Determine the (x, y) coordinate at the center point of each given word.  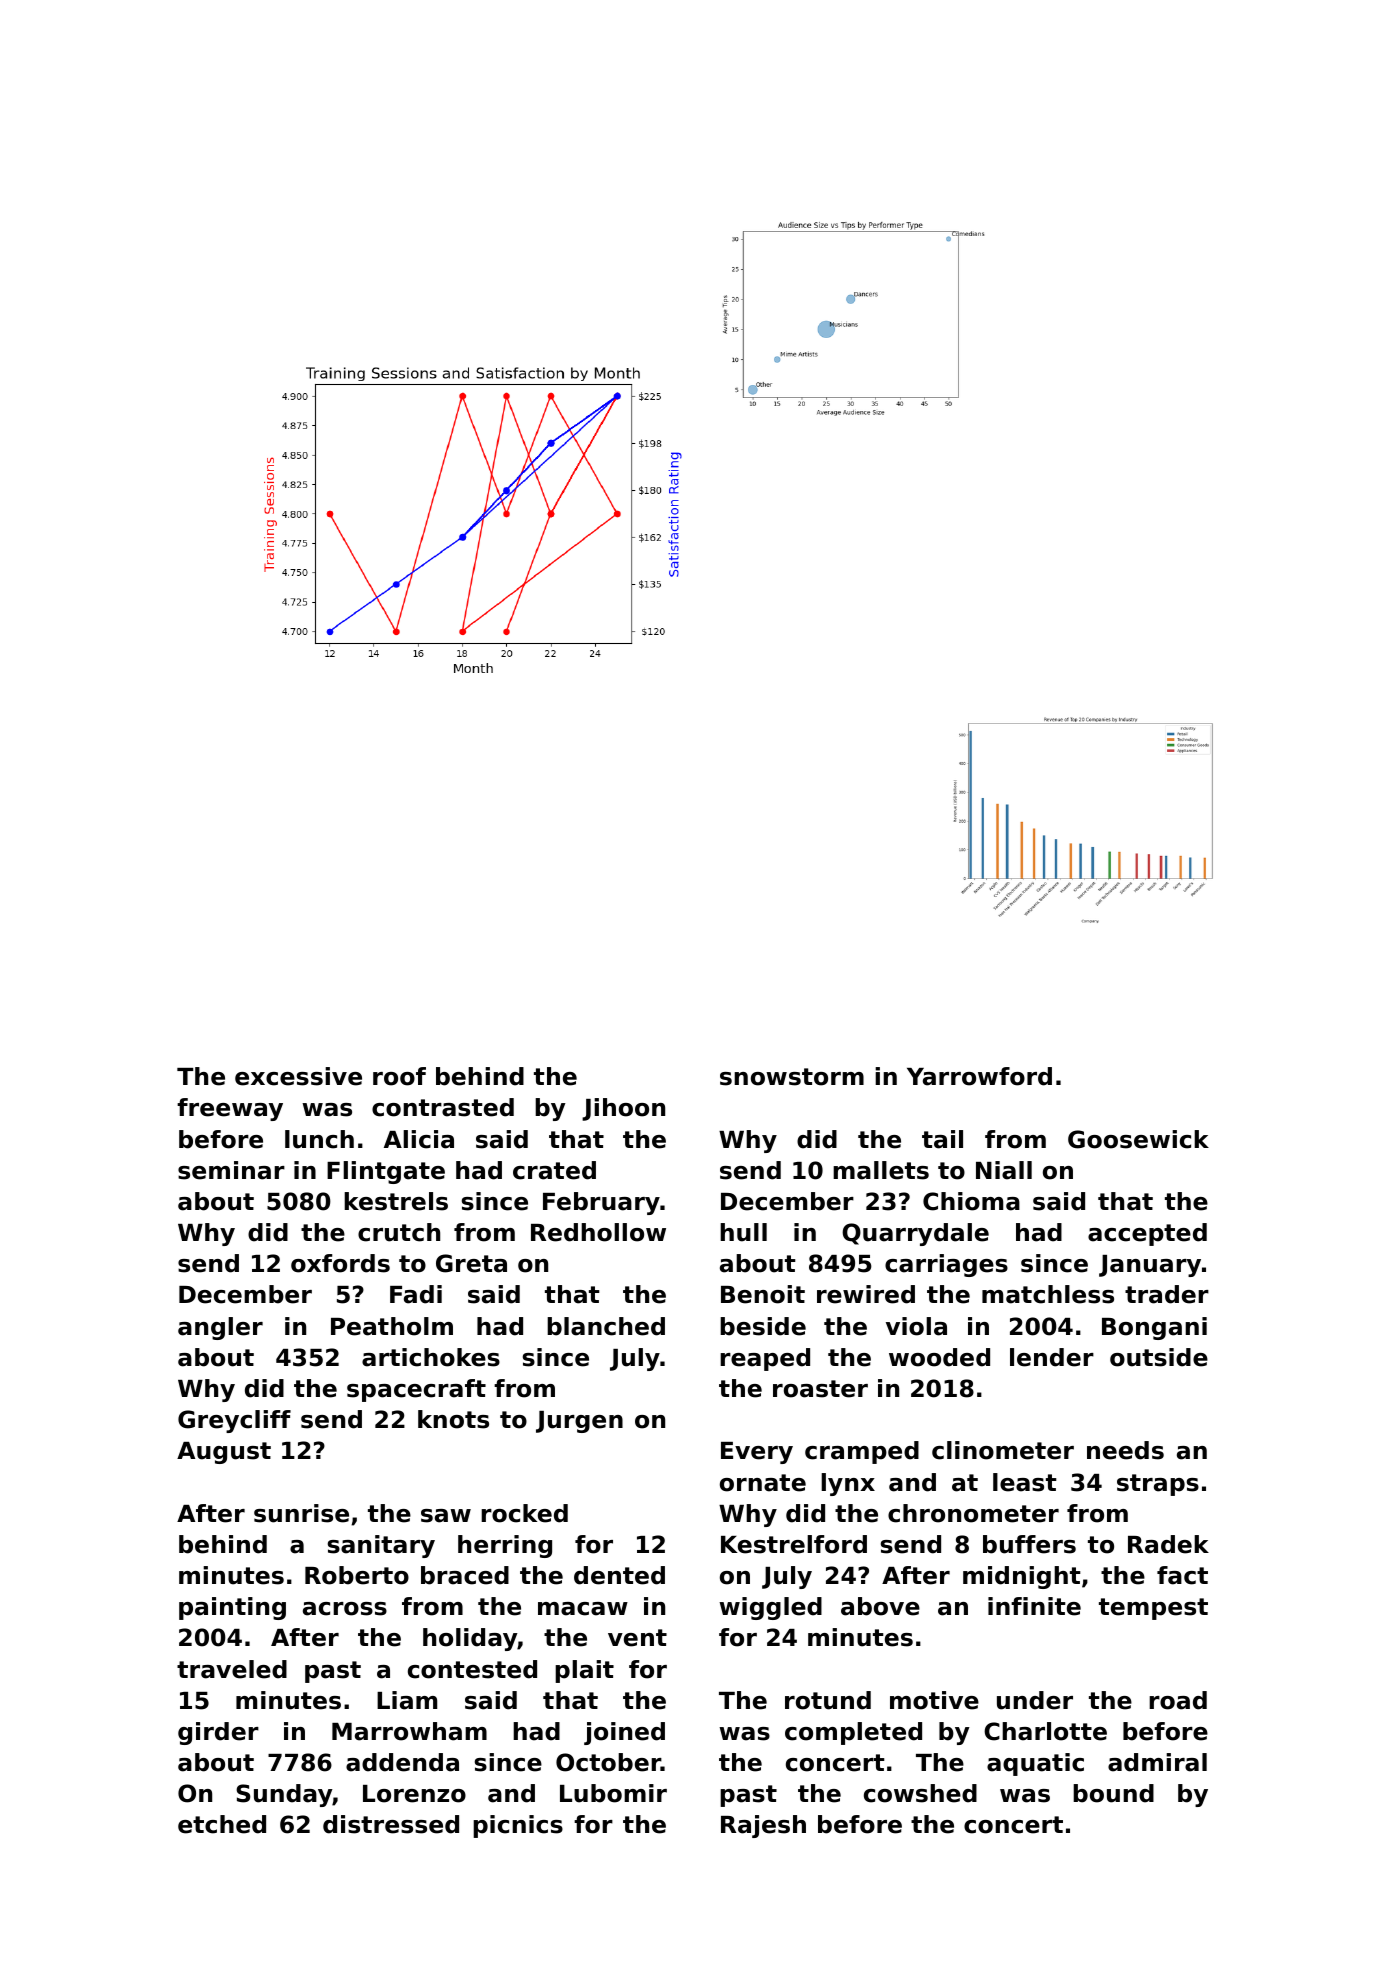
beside (763, 1326)
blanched (606, 1326)
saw (446, 1516)
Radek (1168, 1544)
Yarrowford (979, 1076)
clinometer (1003, 1450)
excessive (298, 1076)
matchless (1048, 1294)
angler (220, 1328)
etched (222, 1824)
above (880, 1606)
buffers (1029, 1544)
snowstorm (792, 1077)
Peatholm (392, 1326)
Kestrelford (794, 1544)
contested (472, 1669)
